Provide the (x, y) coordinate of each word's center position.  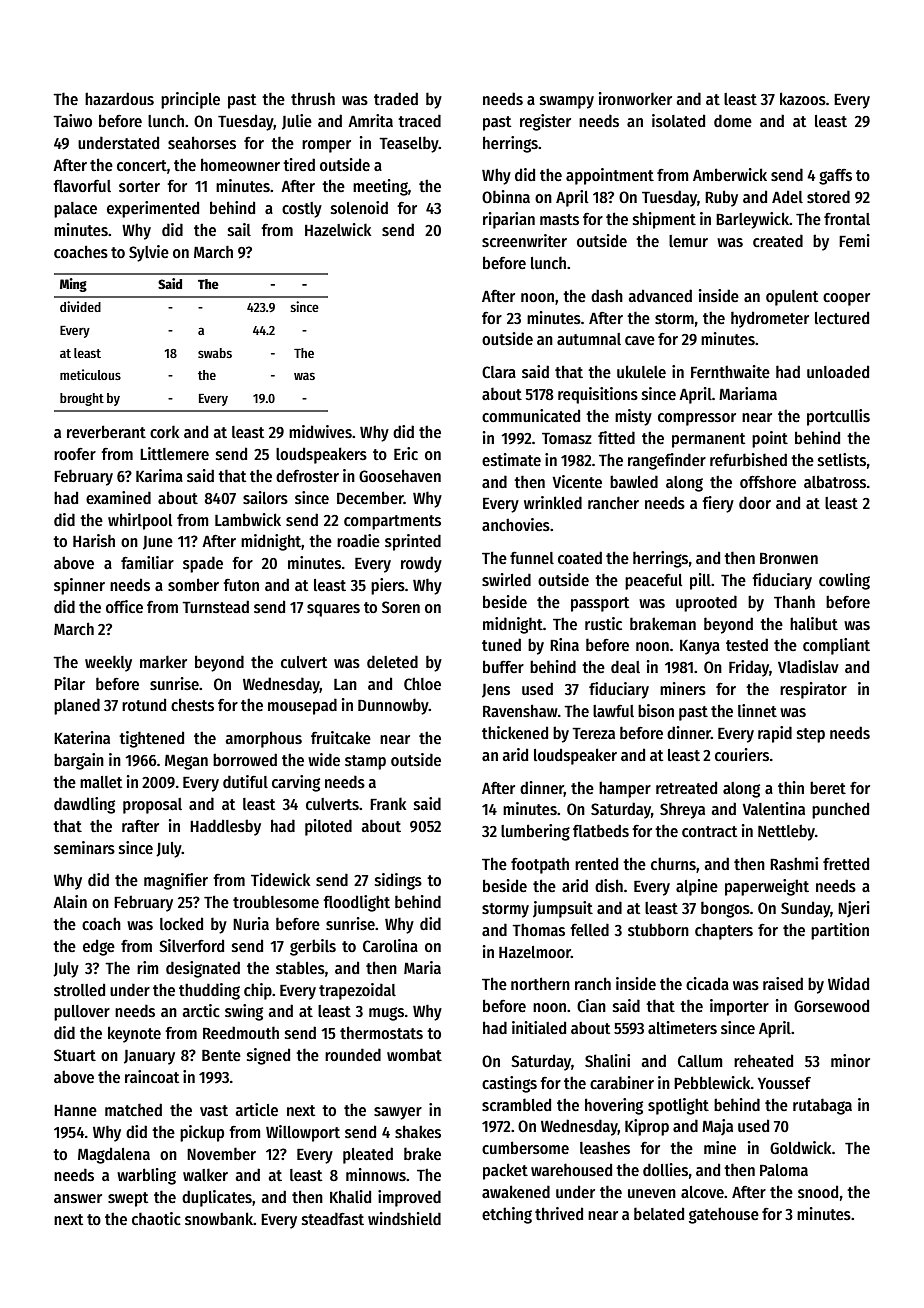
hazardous (119, 99)
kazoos (803, 98)
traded (396, 98)
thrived (559, 1213)
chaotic (156, 1218)
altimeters (682, 1028)
